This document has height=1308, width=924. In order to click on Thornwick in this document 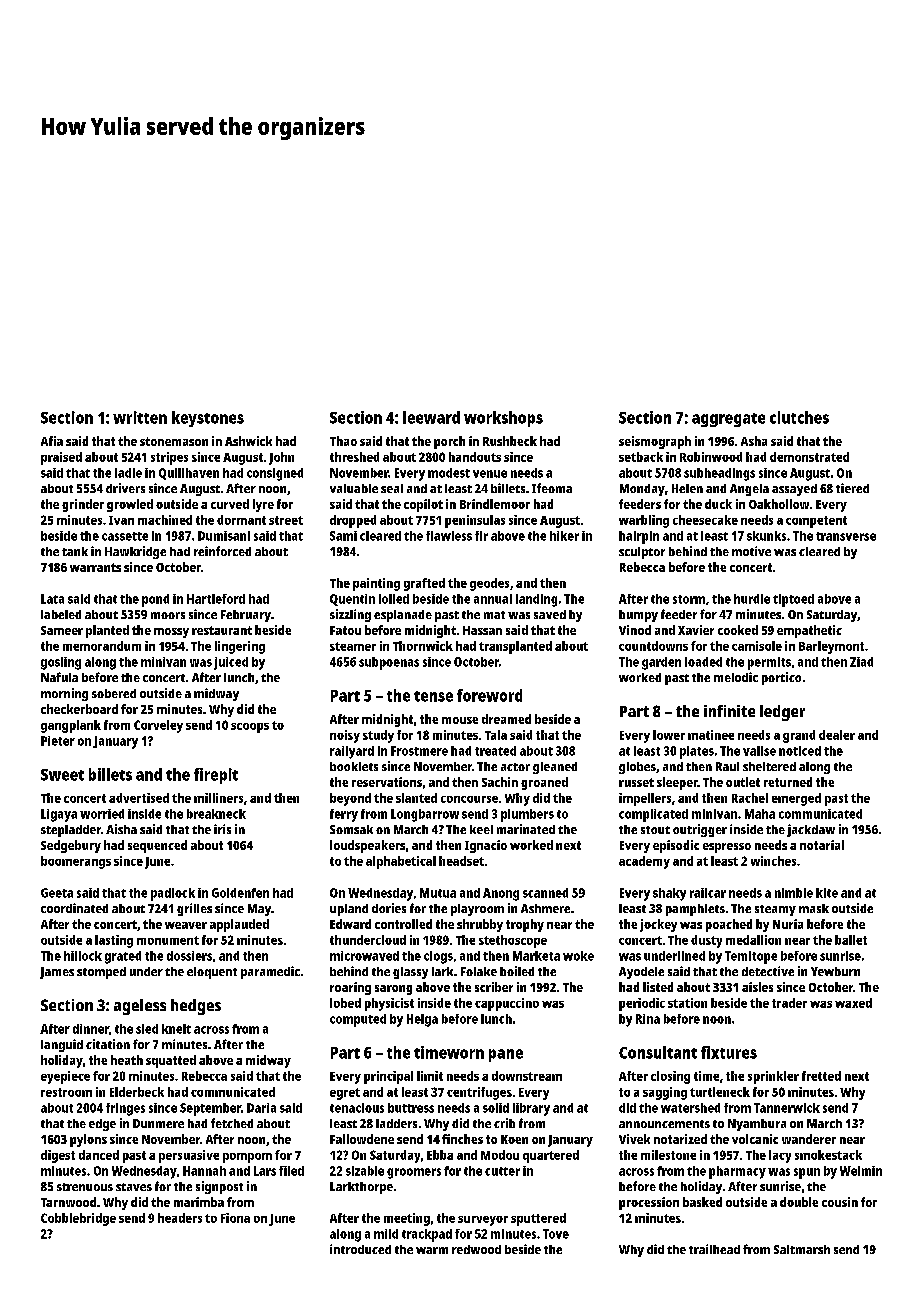, I will do `click(423, 646)`.
